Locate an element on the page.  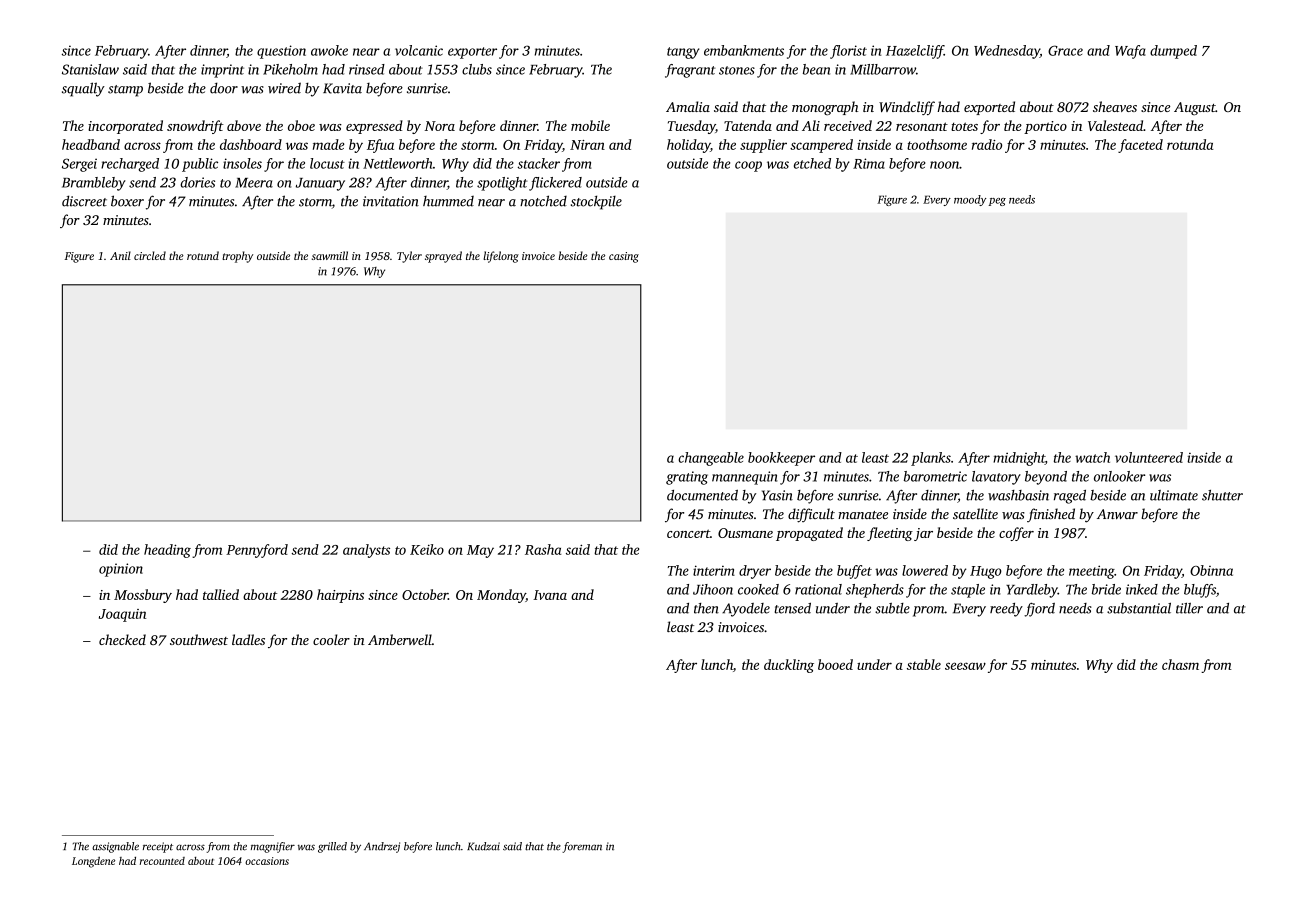
occasions is located at coordinates (267, 861).
